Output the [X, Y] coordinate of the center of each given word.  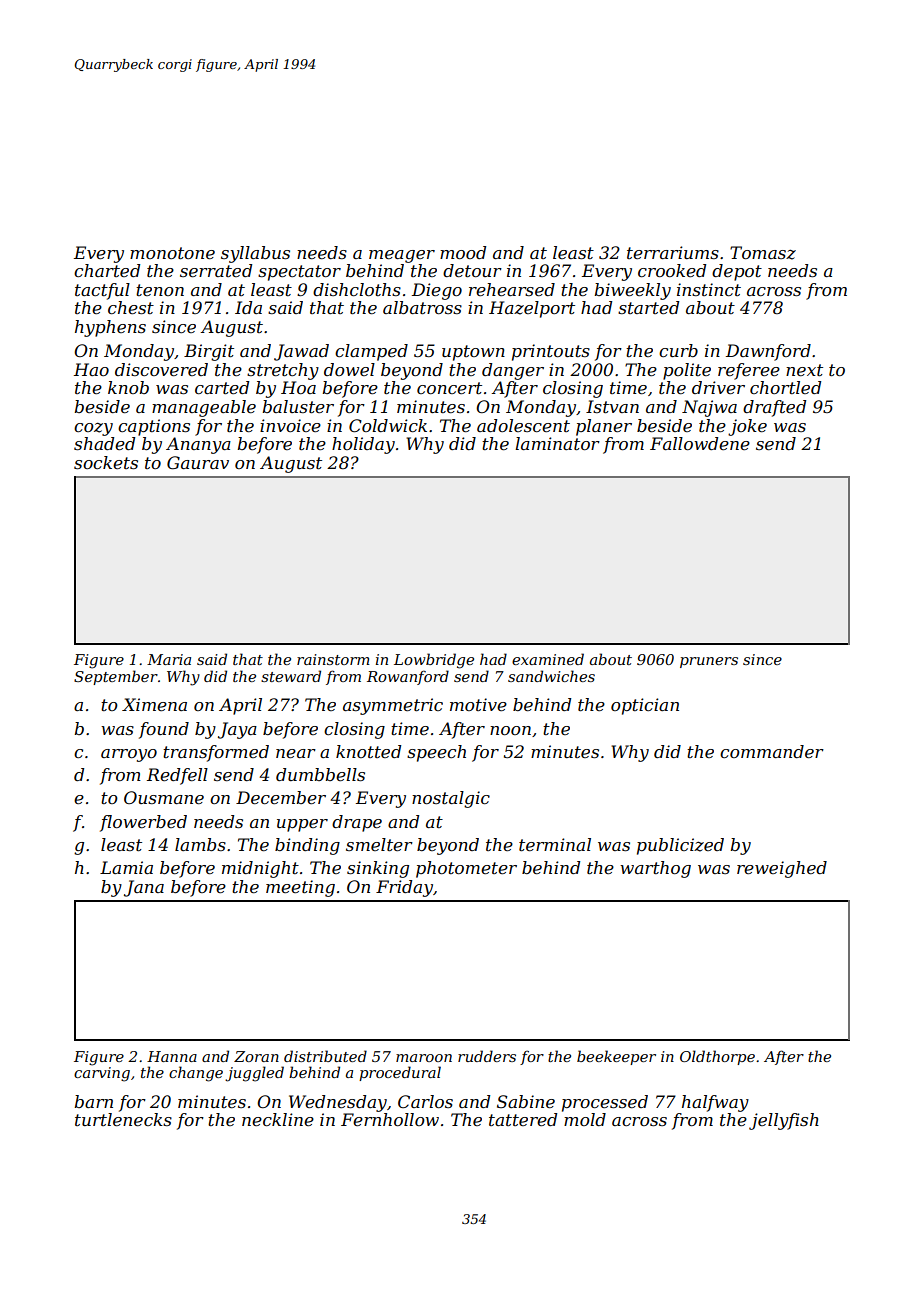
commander [772, 751]
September [116, 677]
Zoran [256, 1056]
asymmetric [393, 706]
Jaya [237, 730]
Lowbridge [434, 661]
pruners [709, 662]
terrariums [673, 252]
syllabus [255, 254]
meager [402, 256]
